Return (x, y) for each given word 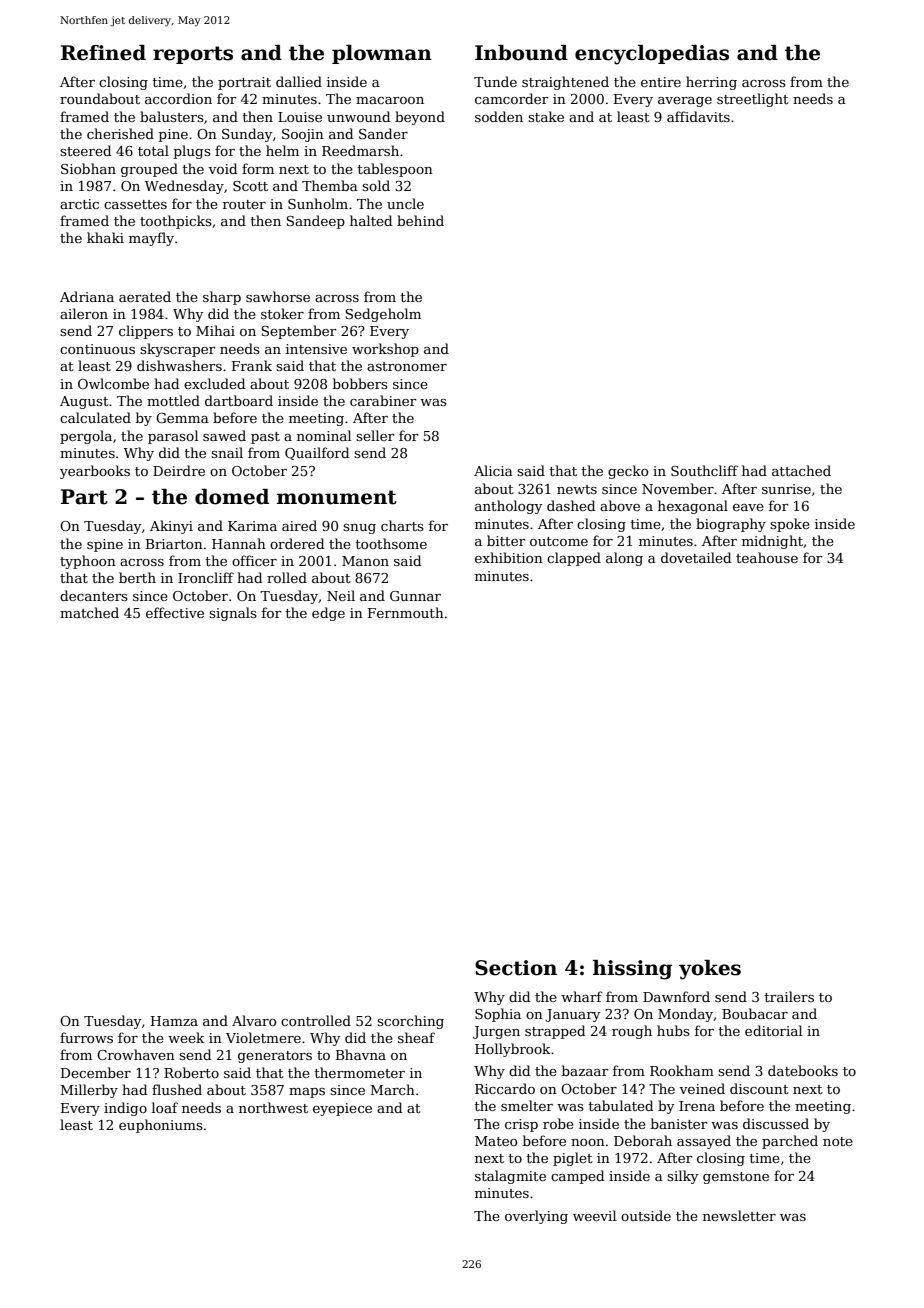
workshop (385, 350)
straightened (565, 83)
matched (89, 612)
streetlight (753, 100)
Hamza (174, 1021)
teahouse (767, 557)
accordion (178, 98)
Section (516, 968)
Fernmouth (406, 612)
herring (711, 83)
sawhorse (278, 296)
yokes (710, 970)
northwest (273, 1107)
